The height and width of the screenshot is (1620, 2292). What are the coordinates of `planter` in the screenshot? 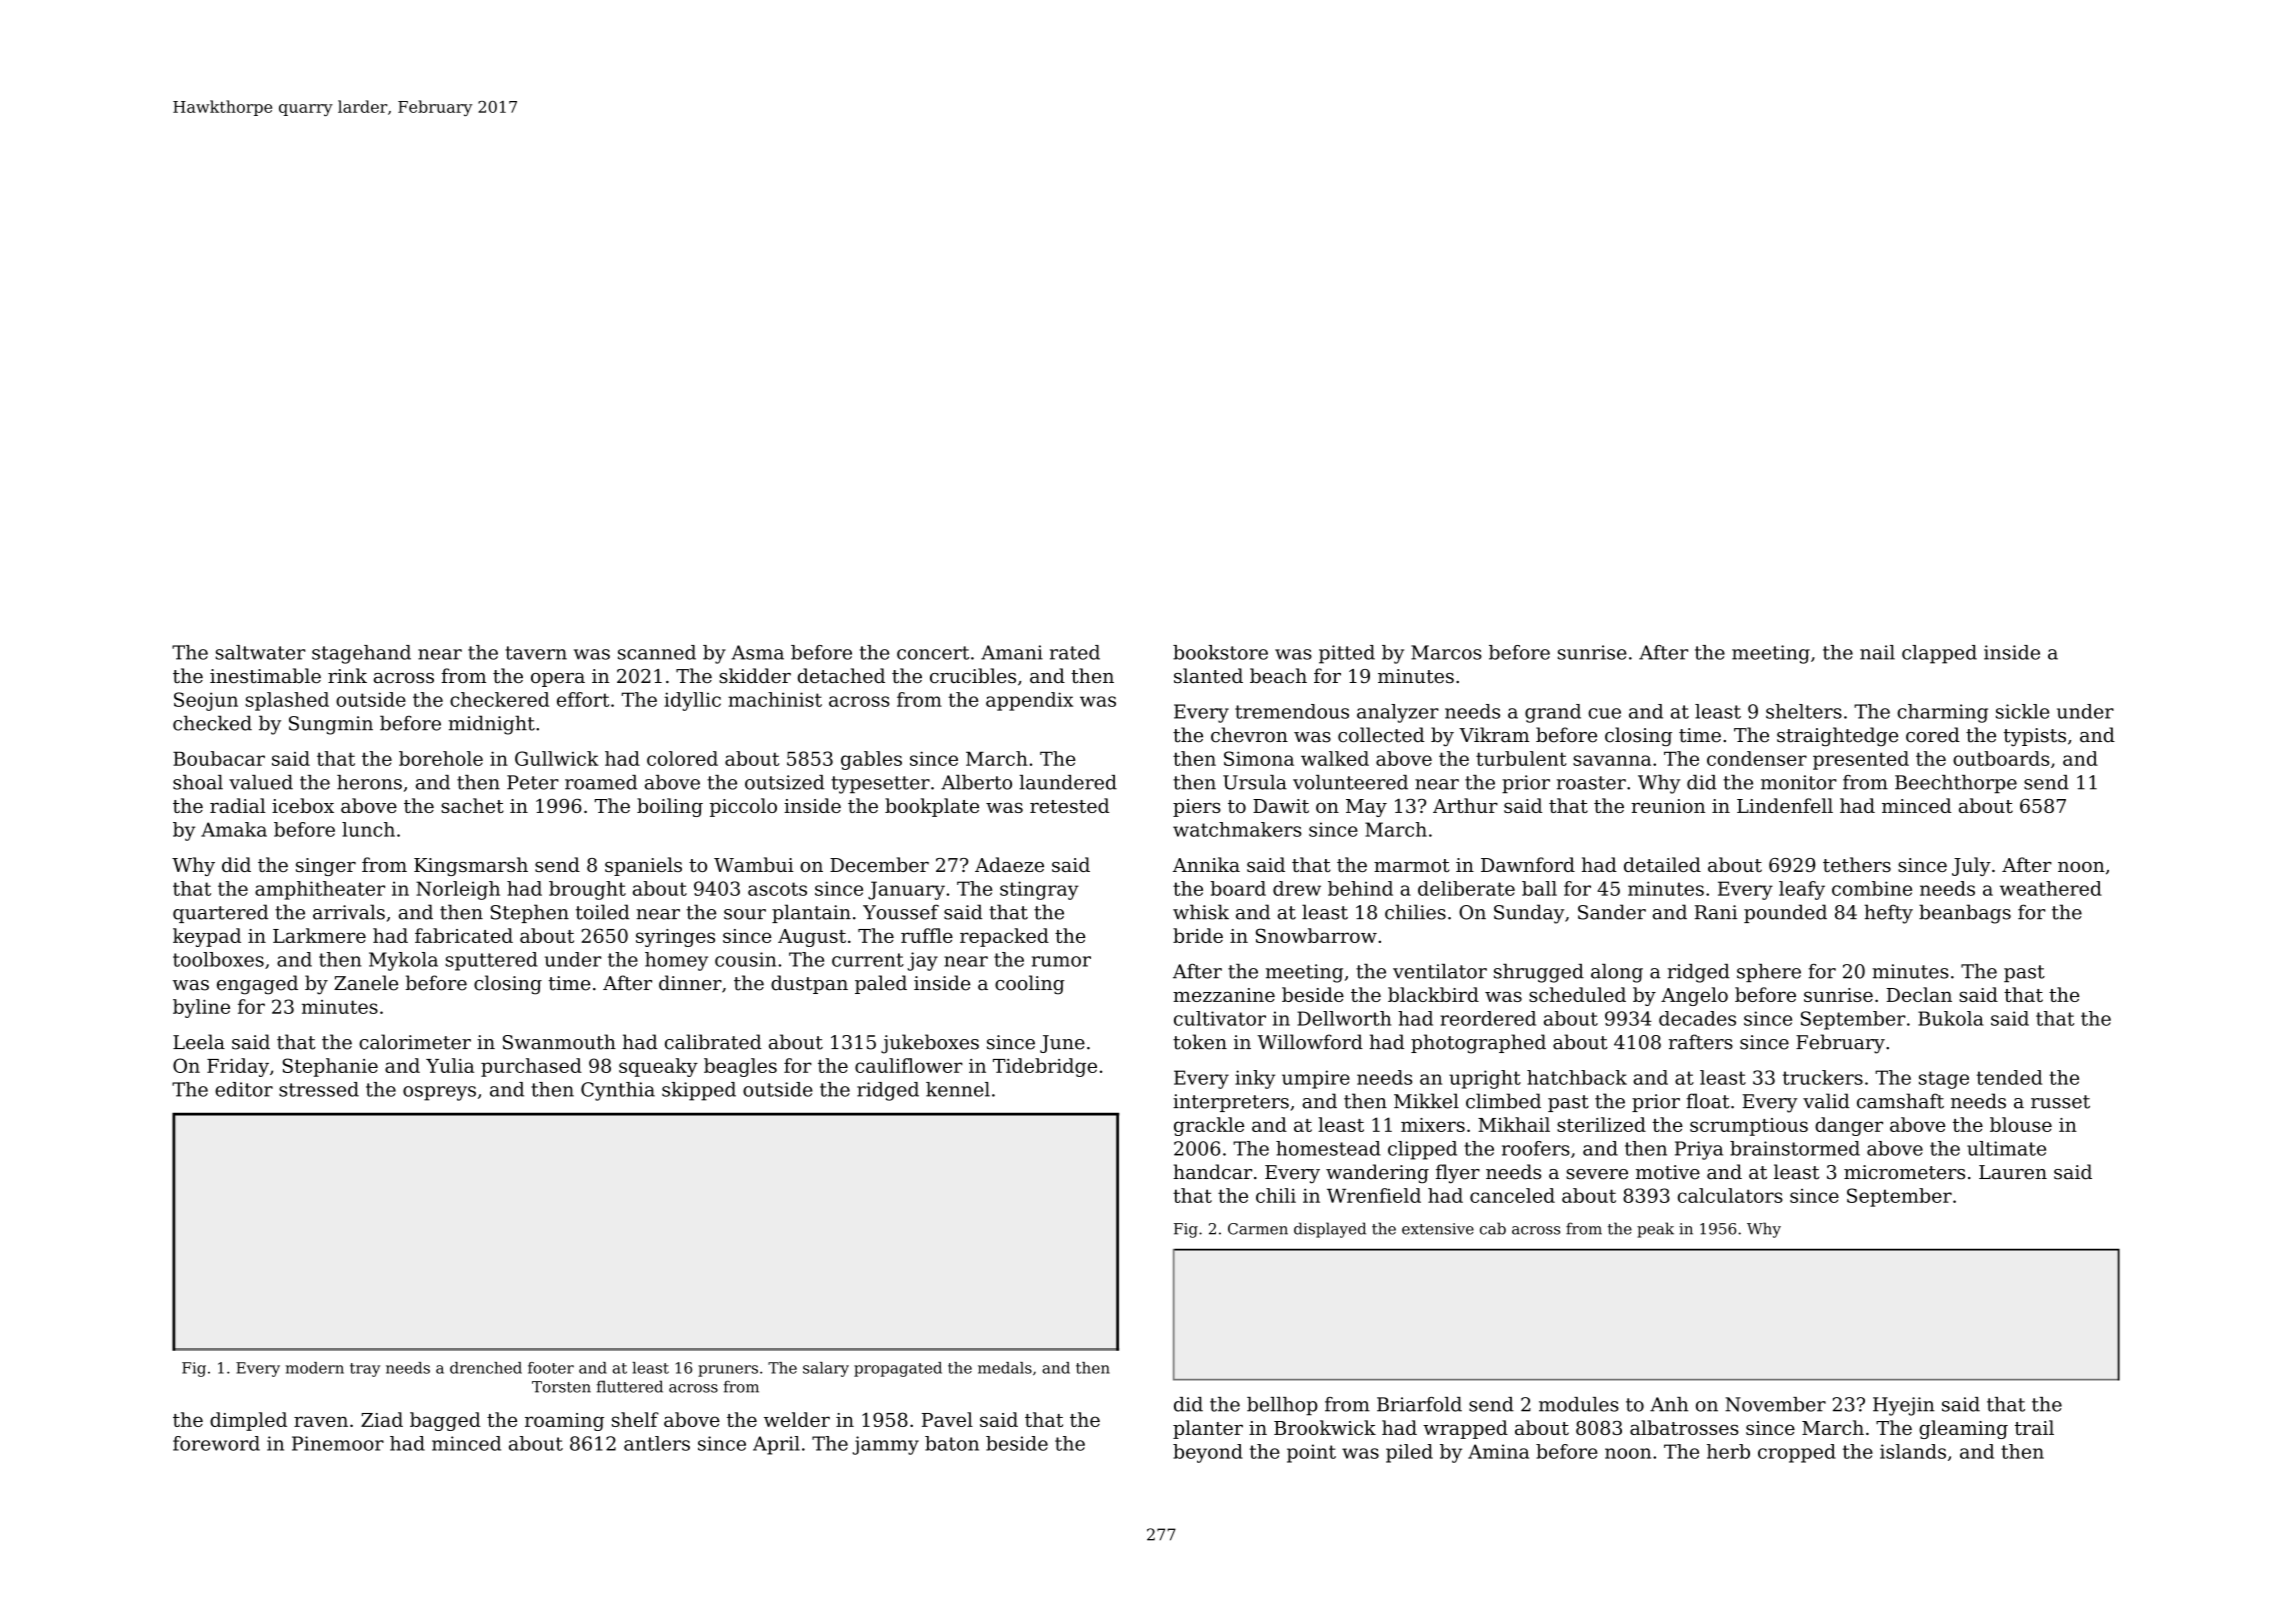 It's located at (1208, 1429).
